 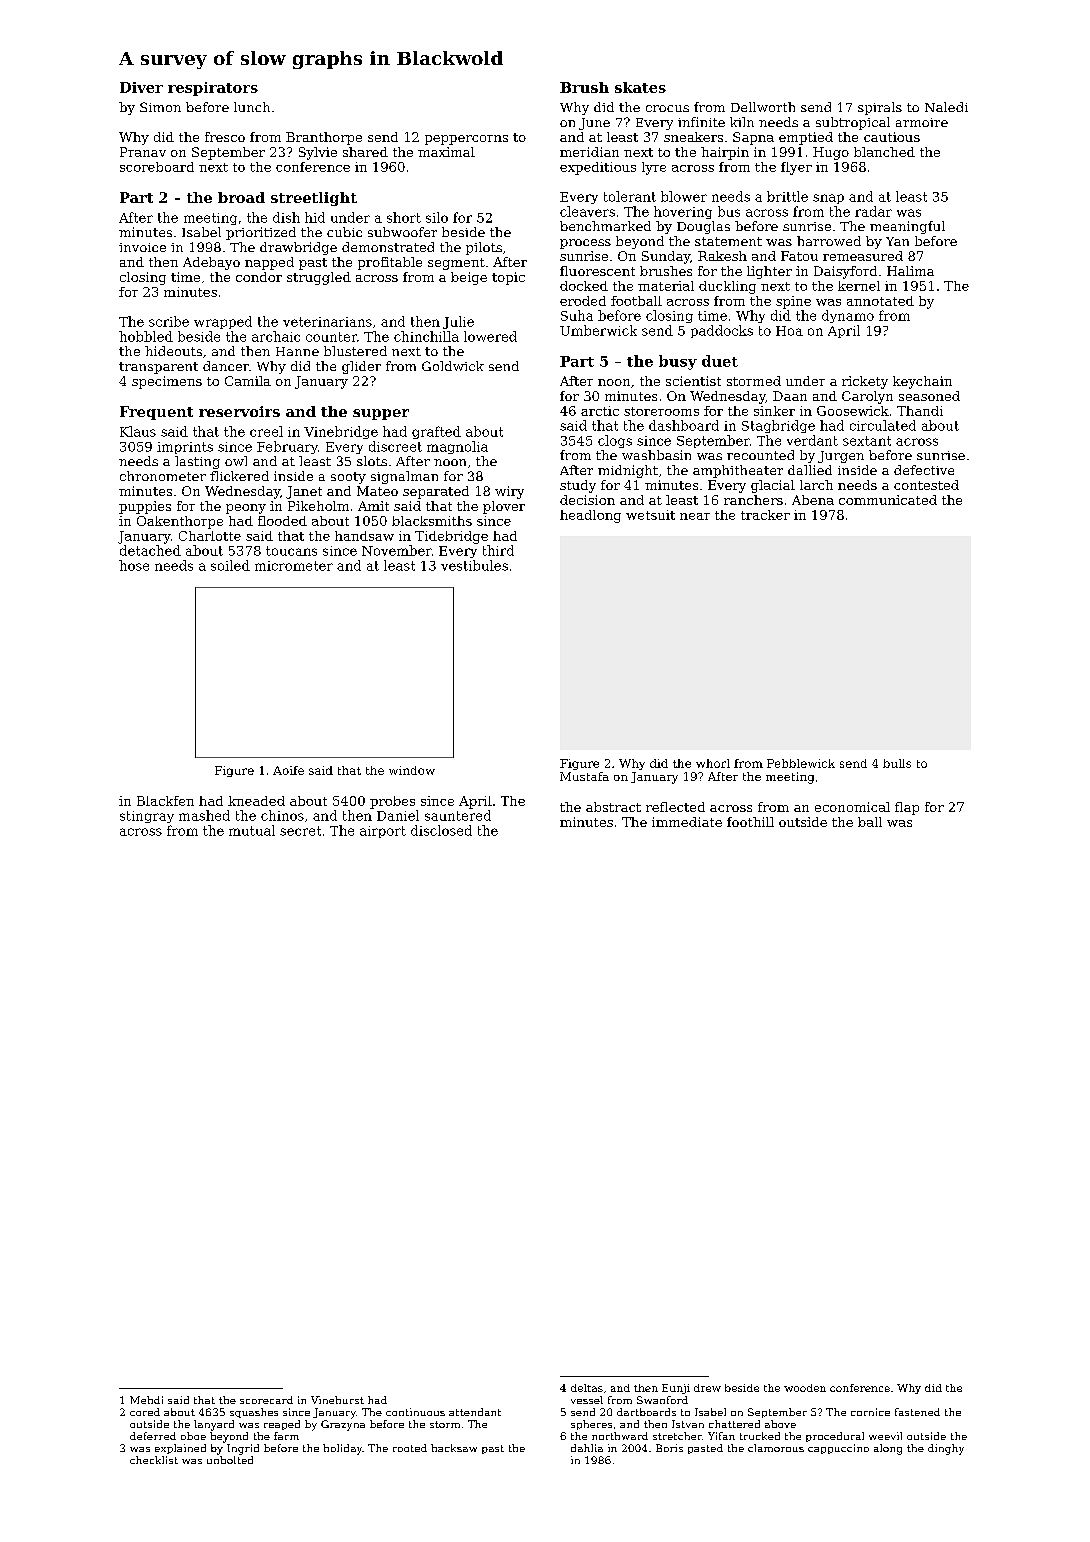 I want to click on expeditious, so click(x=598, y=168).
